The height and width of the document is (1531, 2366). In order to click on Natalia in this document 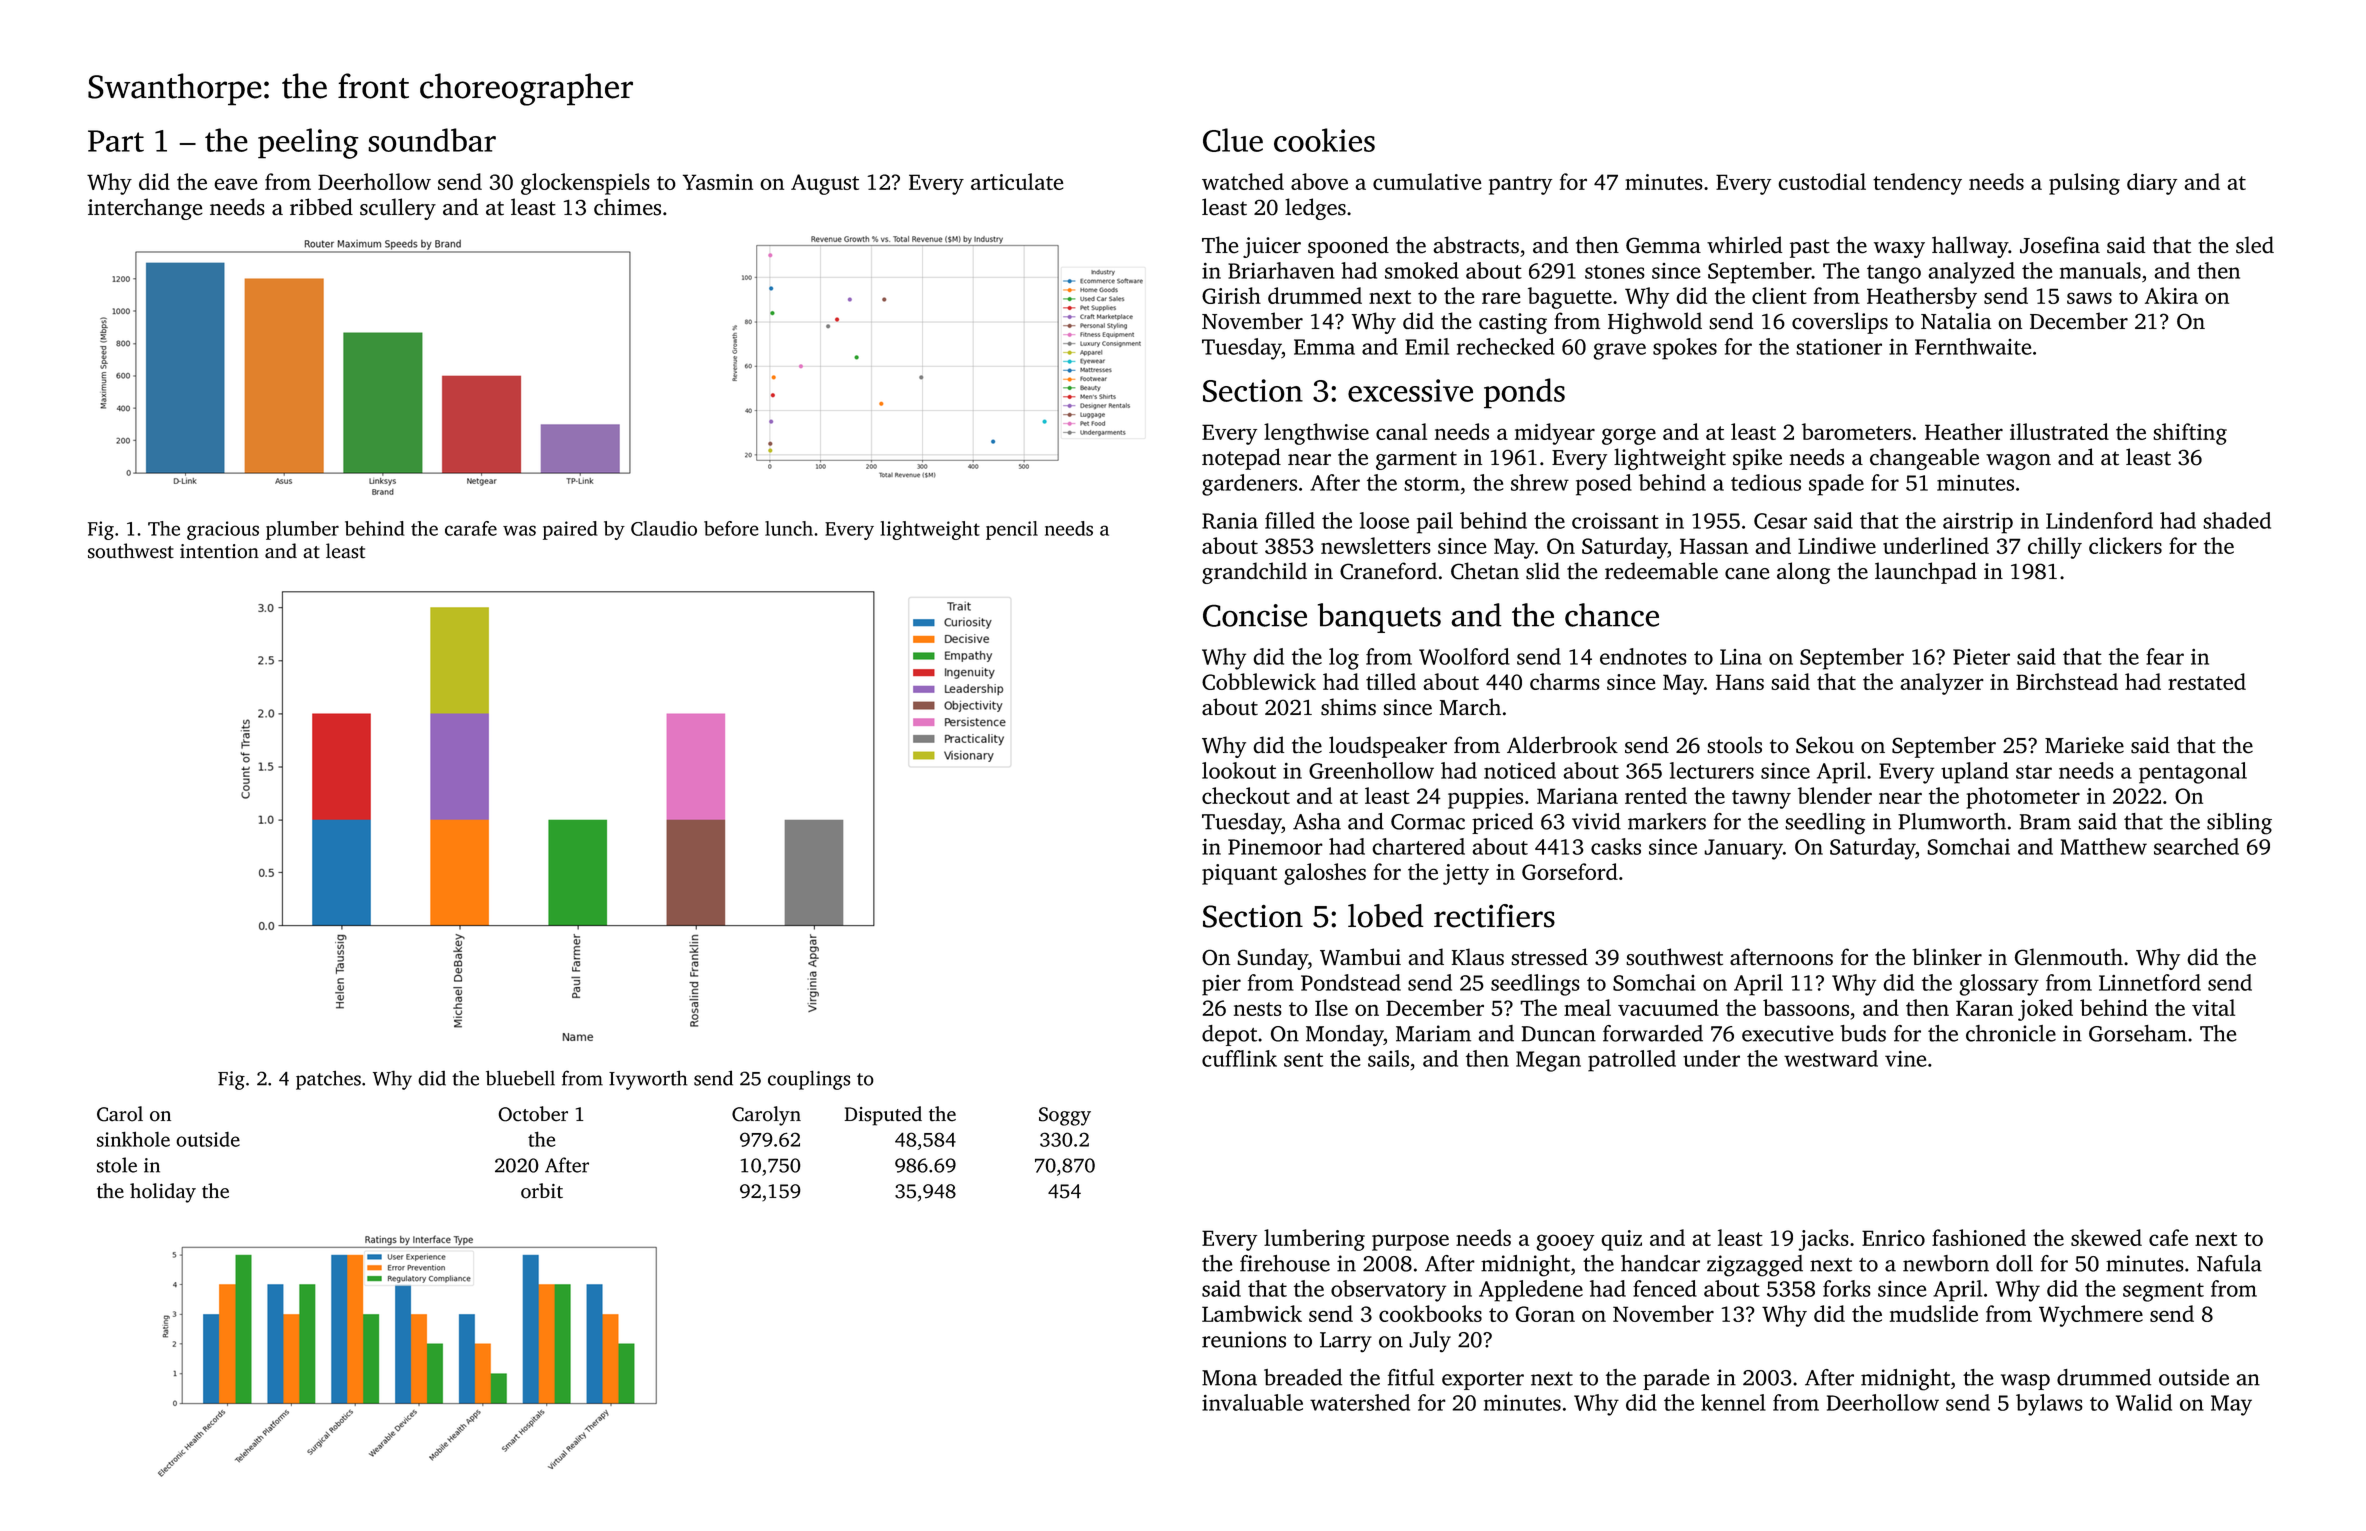, I will do `click(1956, 321)`.
